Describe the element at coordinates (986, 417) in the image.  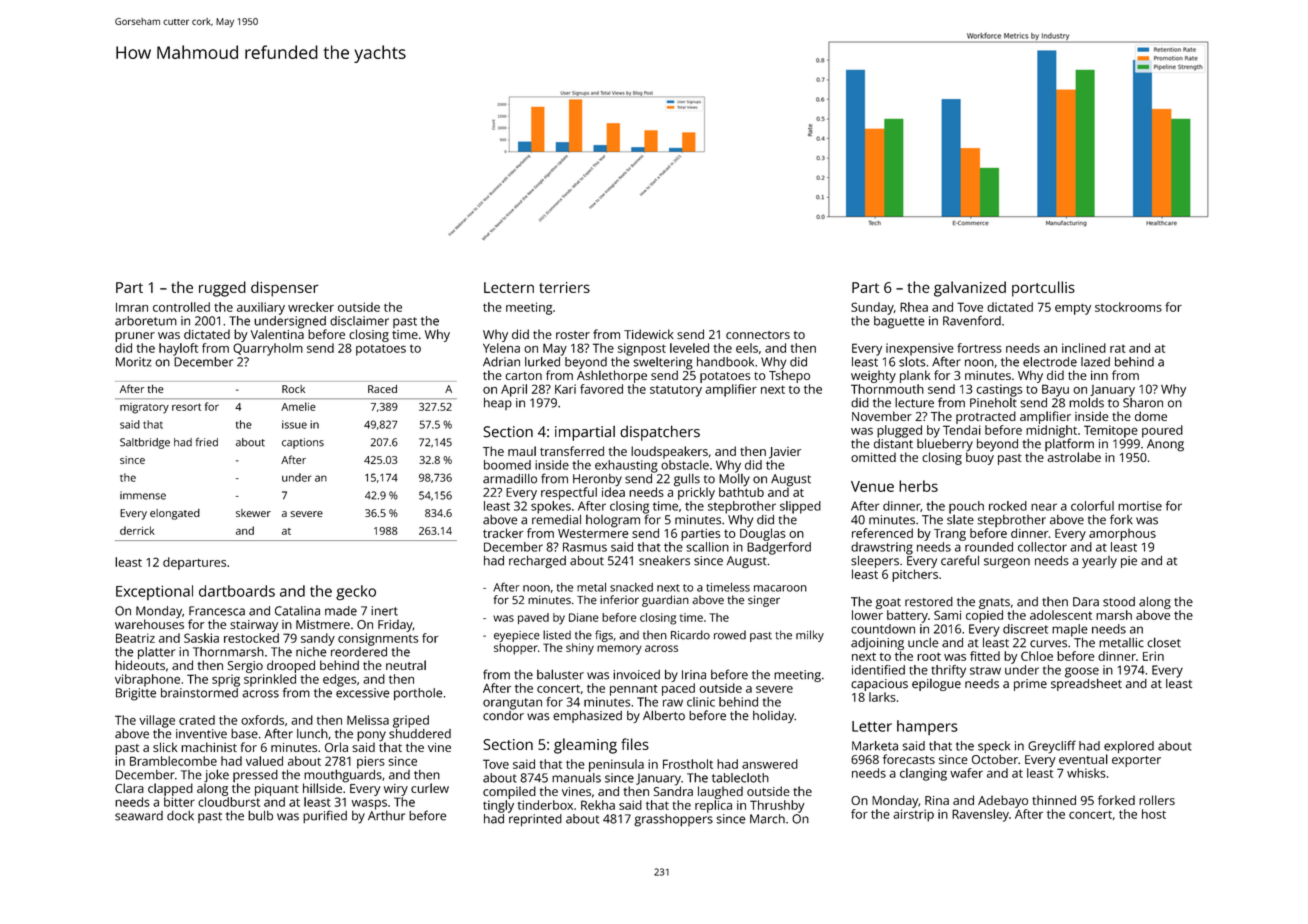
I see `protracted` at that location.
